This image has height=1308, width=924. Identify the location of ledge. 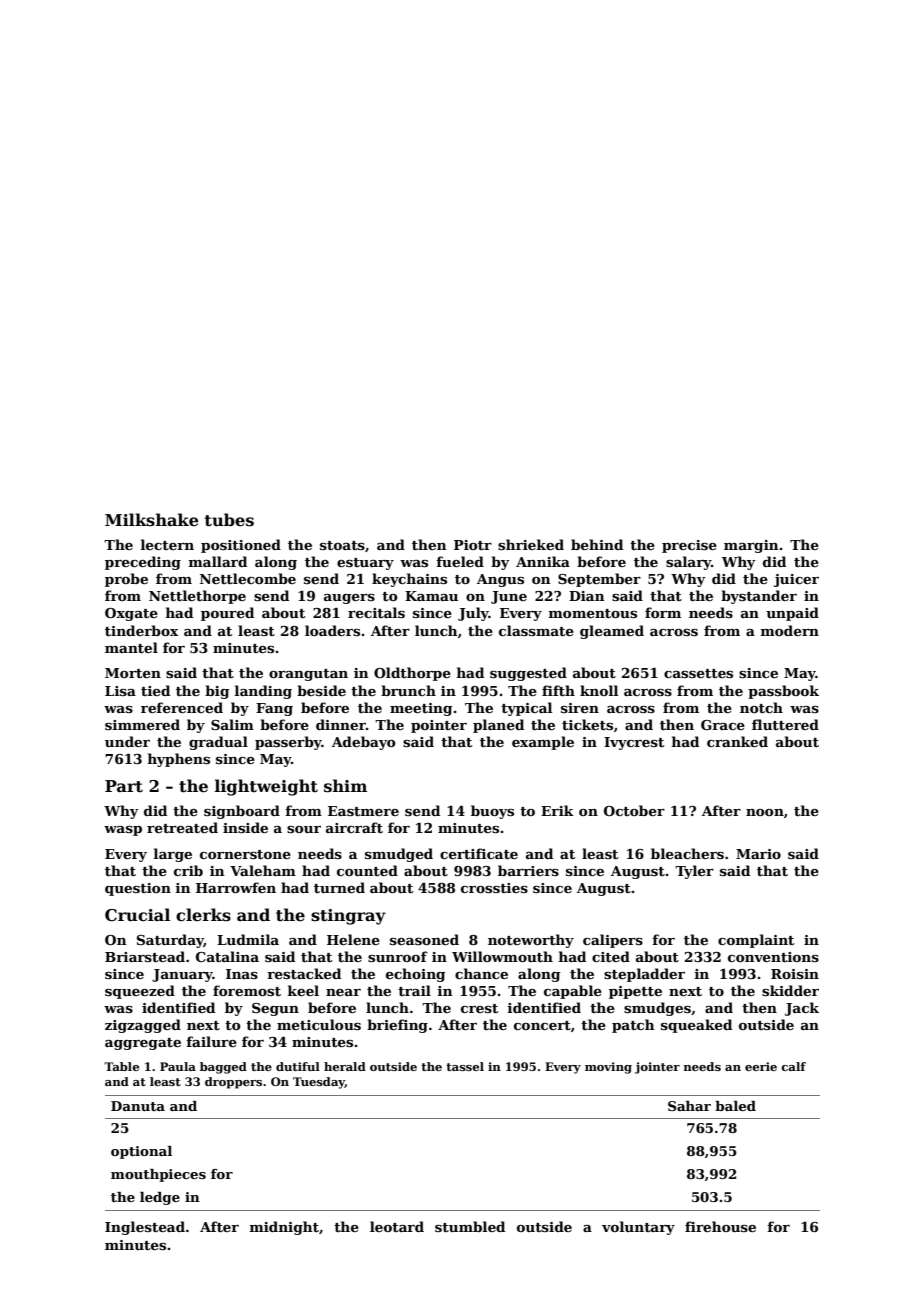
(160, 1198).
